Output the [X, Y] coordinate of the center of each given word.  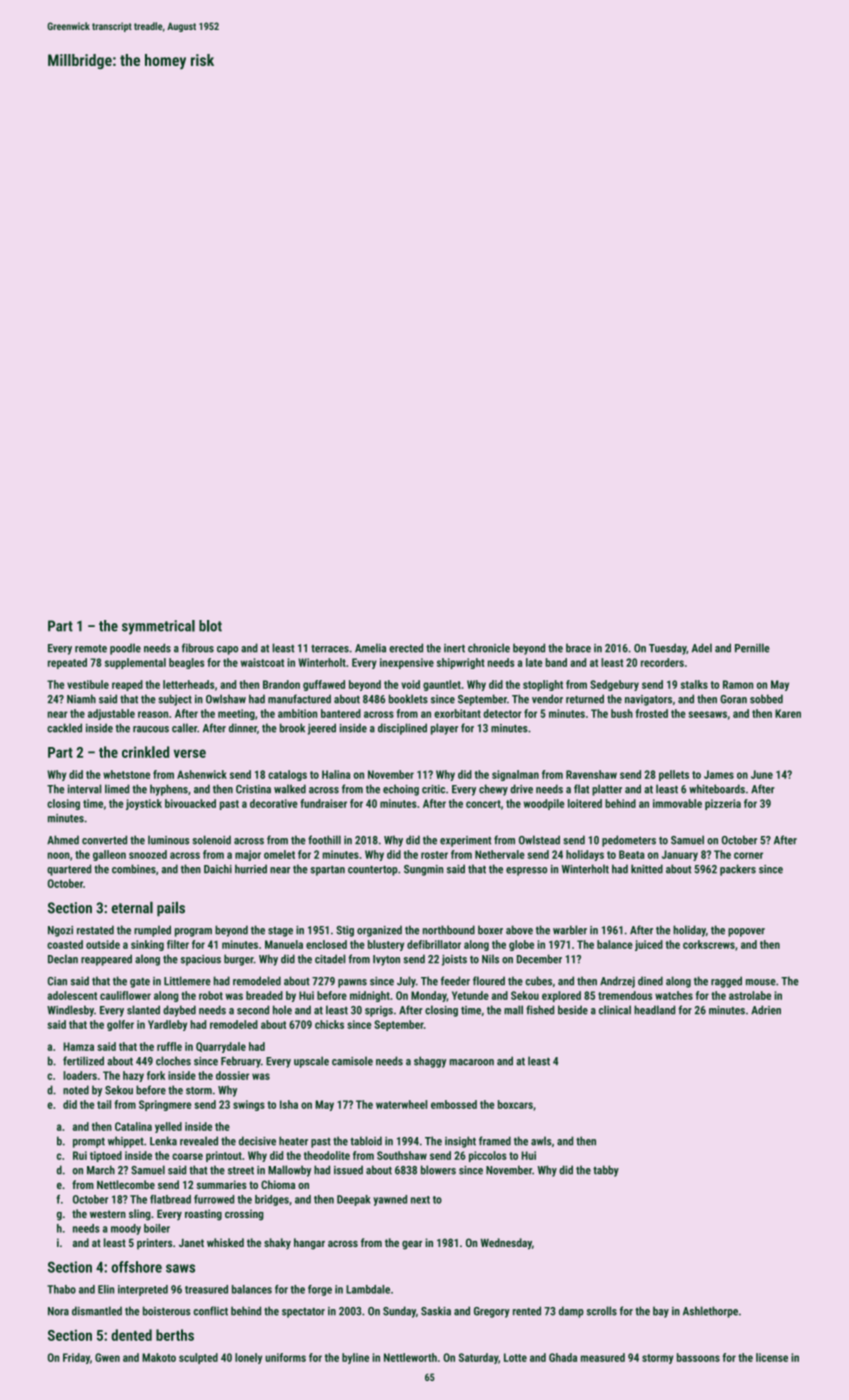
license [772, 1357]
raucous [151, 729]
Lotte [515, 1357]
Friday [76, 1358]
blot [210, 626]
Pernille [752, 648]
